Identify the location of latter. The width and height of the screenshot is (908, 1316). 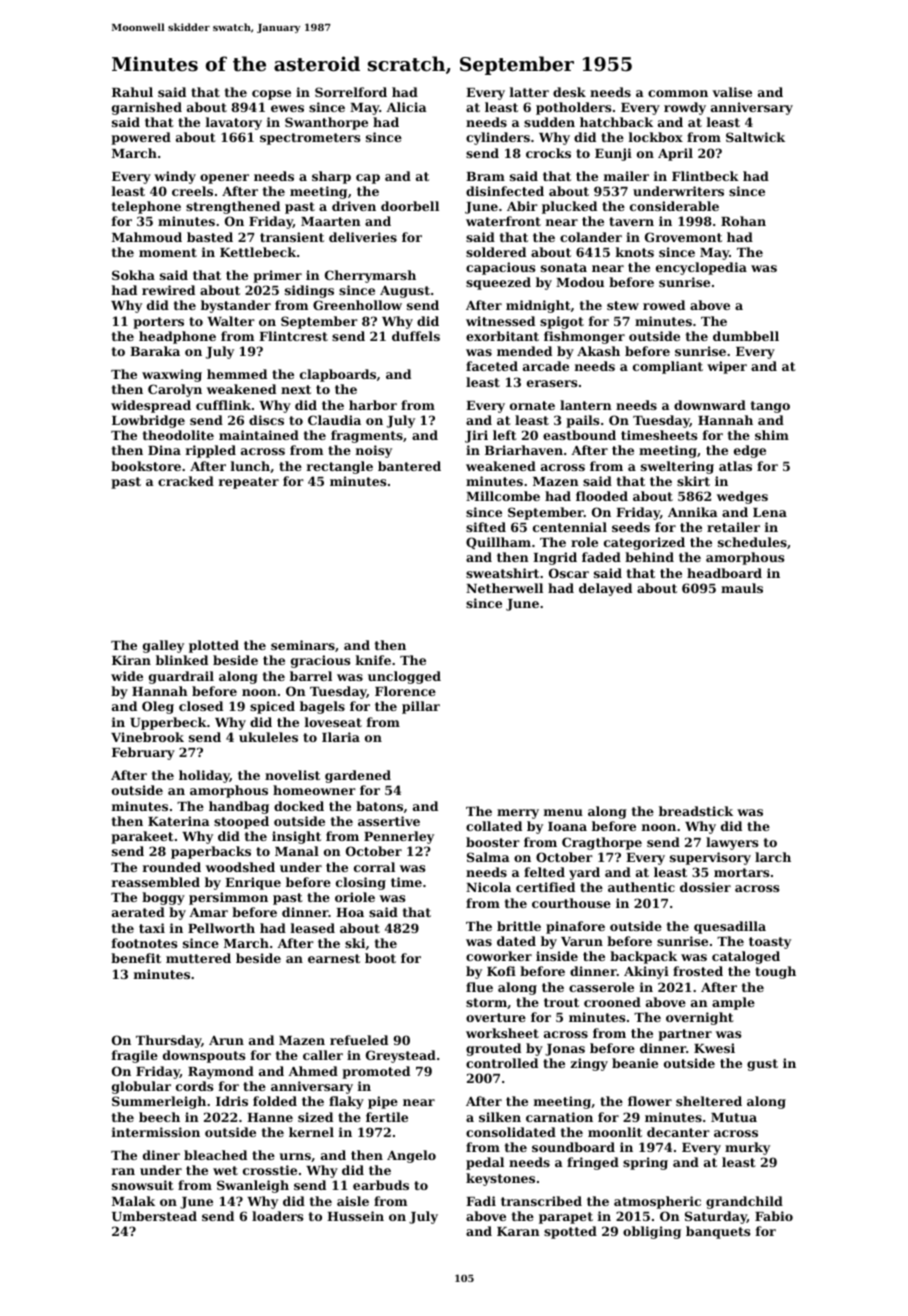
(529, 92).
